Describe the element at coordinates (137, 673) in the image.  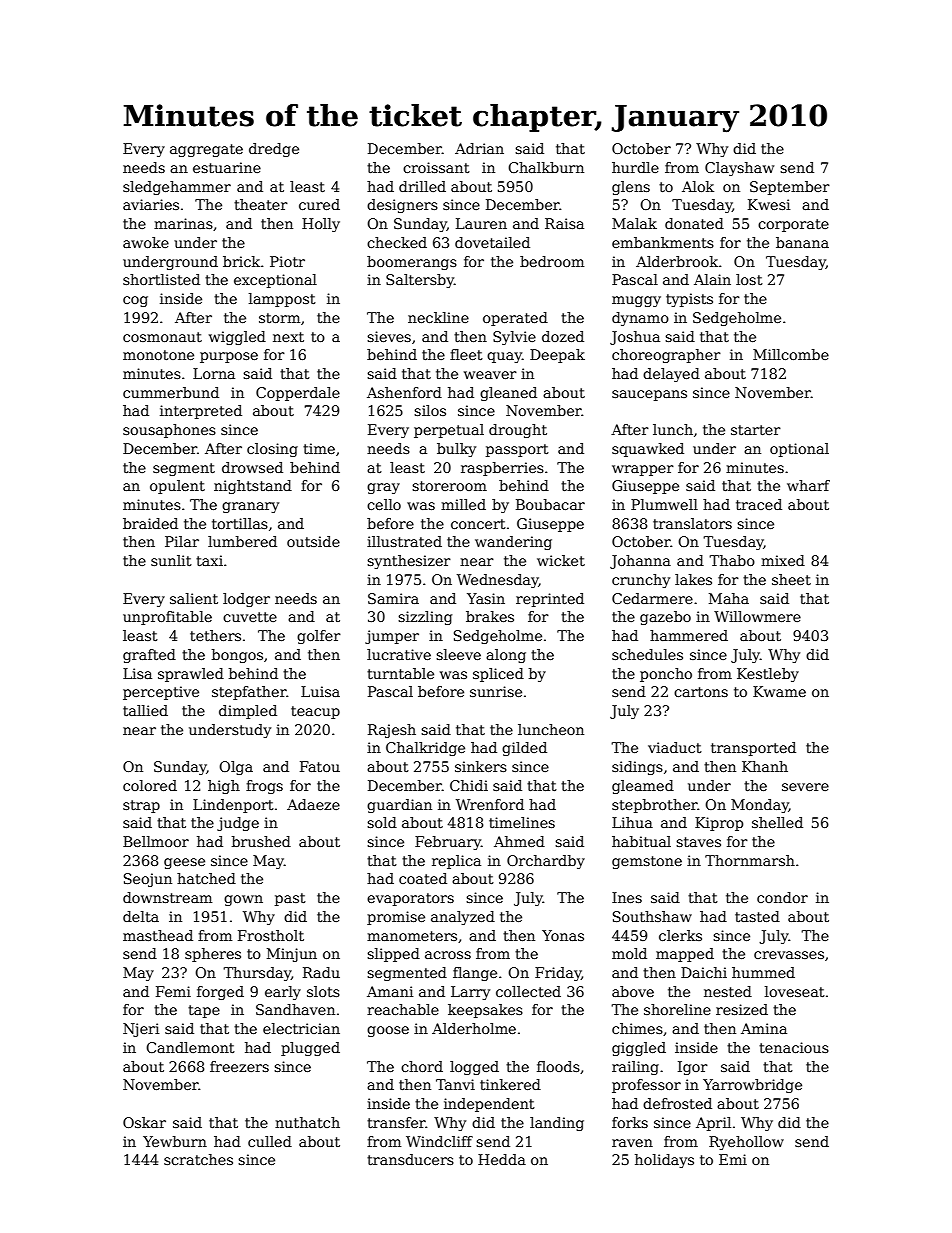
I see `Lisa` at that location.
